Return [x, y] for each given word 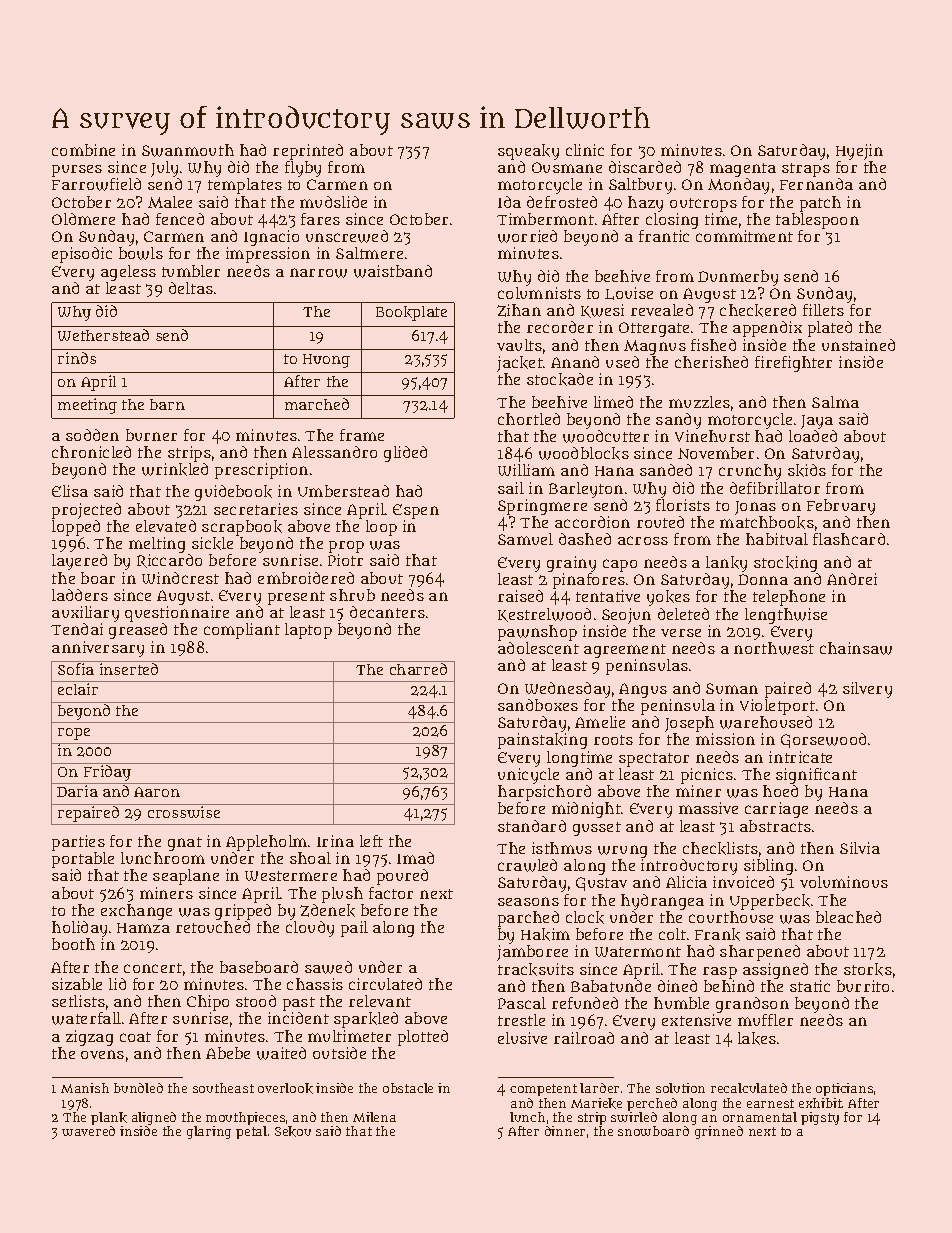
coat [135, 1037]
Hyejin [859, 152]
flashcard [849, 539]
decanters [387, 612]
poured [402, 877]
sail [511, 488]
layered [79, 562]
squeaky [528, 152]
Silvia [860, 848]
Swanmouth [188, 150]
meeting [87, 406]
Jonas [755, 508]
